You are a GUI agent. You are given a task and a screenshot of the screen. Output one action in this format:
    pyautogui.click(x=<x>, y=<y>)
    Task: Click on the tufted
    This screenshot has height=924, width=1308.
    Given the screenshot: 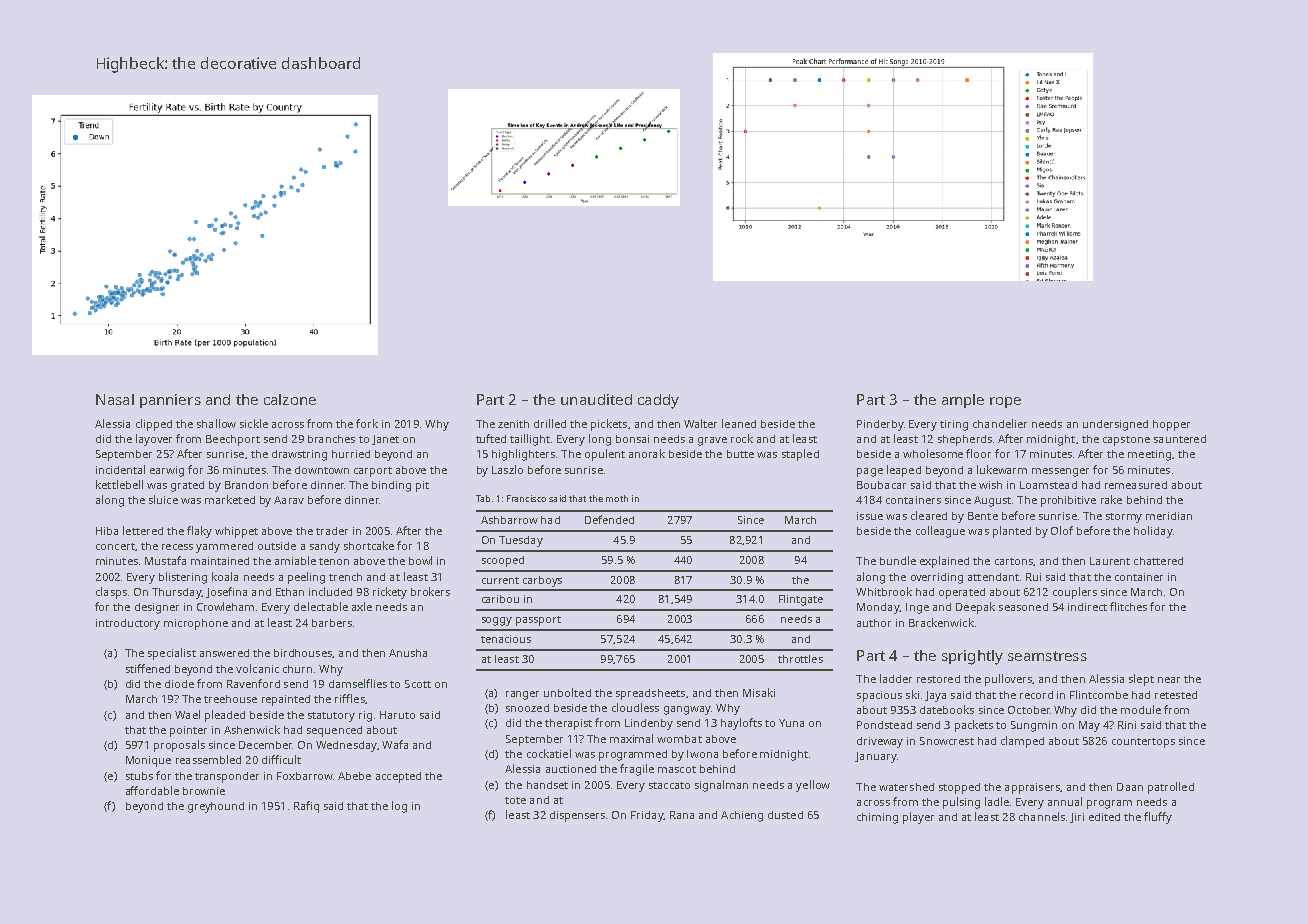 What is the action you would take?
    pyautogui.click(x=491, y=438)
